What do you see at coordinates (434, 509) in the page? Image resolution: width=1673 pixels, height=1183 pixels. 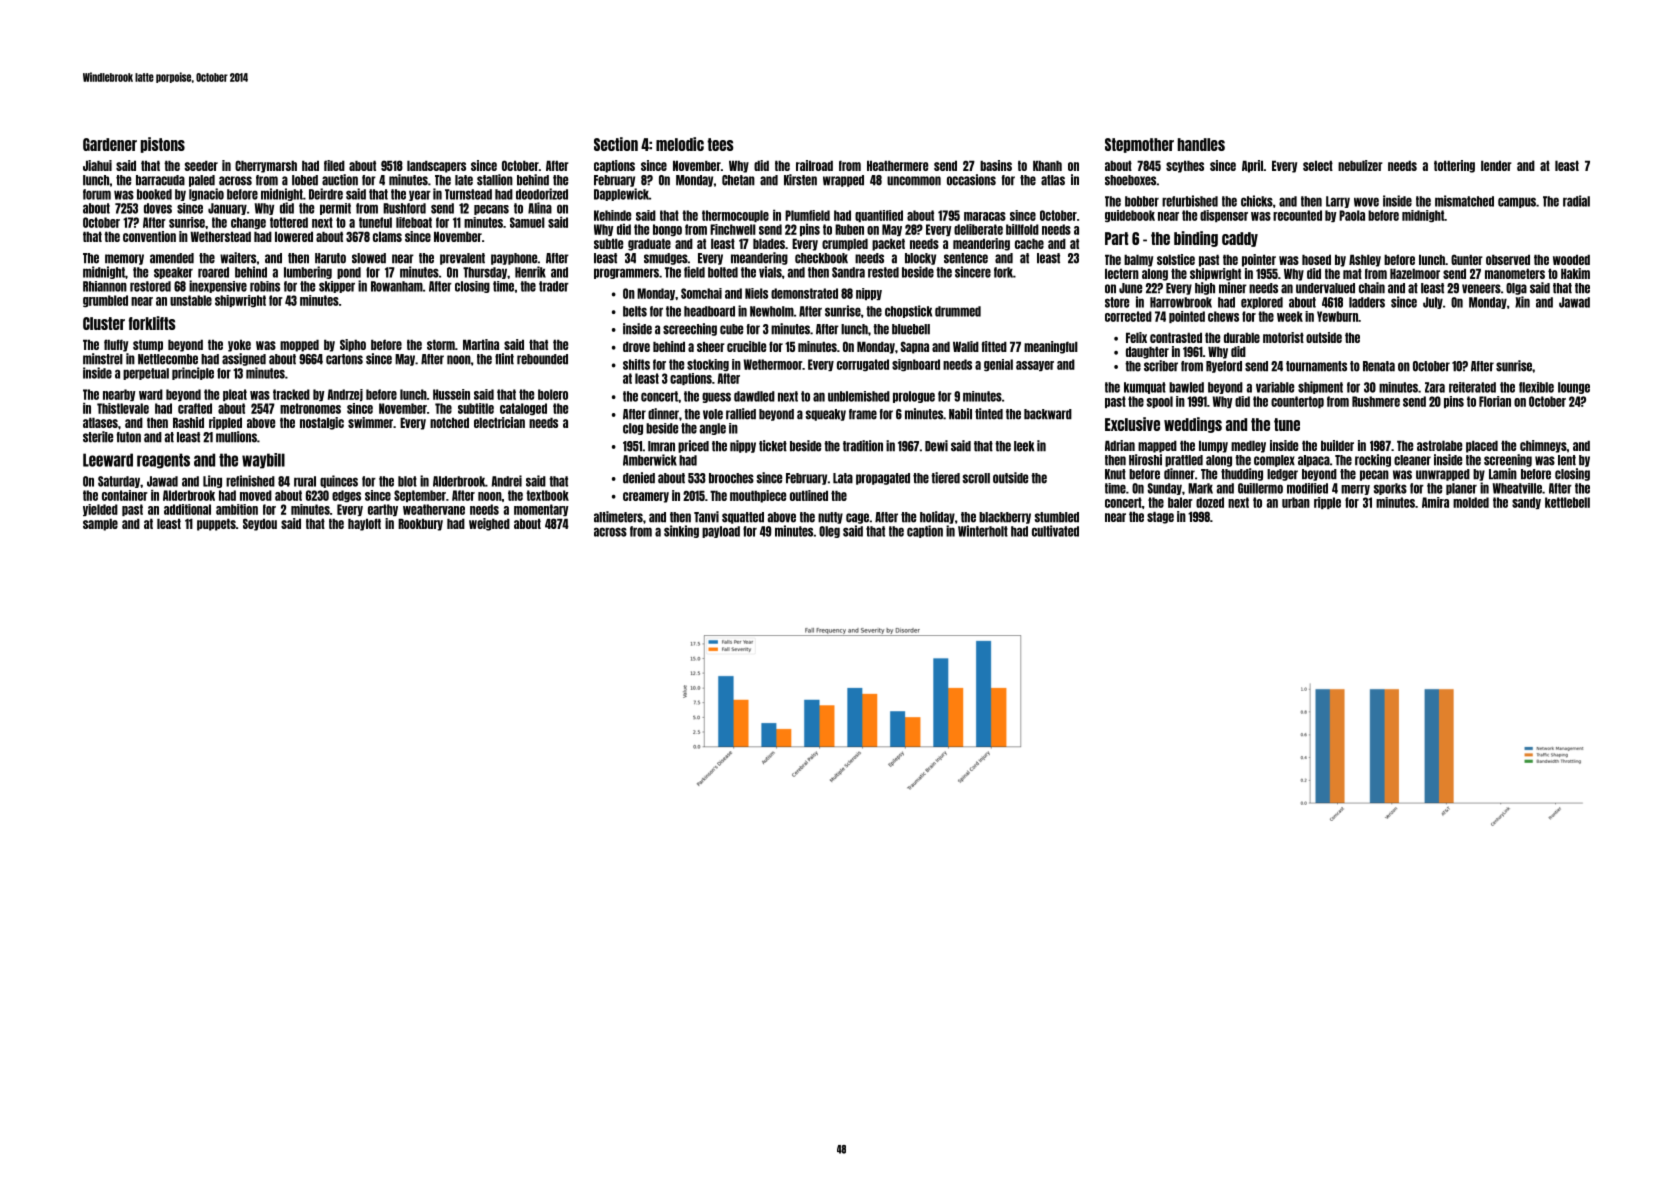 I see `weathervane` at bounding box center [434, 509].
